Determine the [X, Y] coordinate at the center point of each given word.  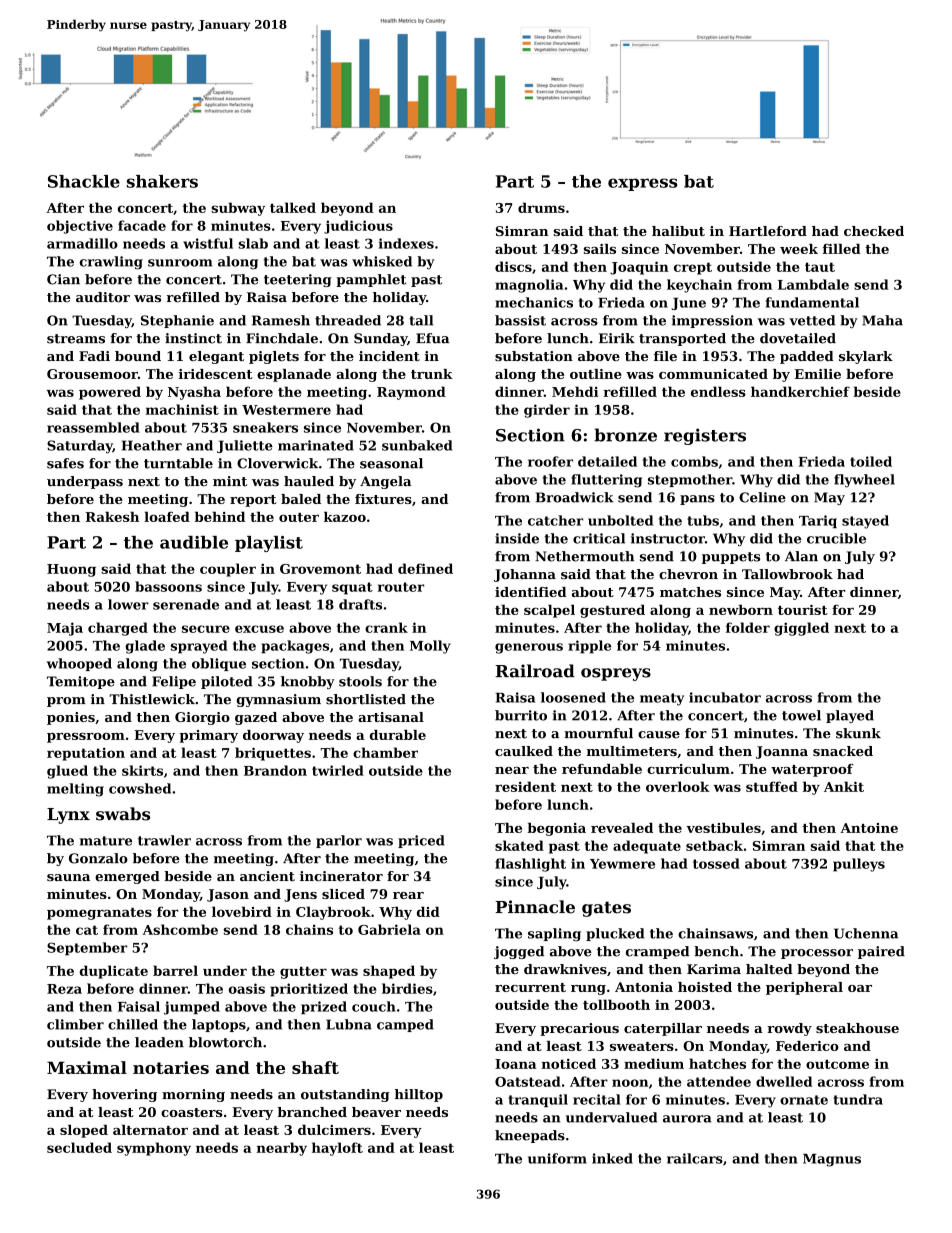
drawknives [565, 969]
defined [425, 568]
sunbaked [417, 445]
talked [293, 207]
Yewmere [622, 864]
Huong [71, 570]
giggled [801, 629]
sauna [68, 877]
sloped [84, 1131]
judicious [358, 227]
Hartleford [768, 231]
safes [65, 463]
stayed [865, 522]
